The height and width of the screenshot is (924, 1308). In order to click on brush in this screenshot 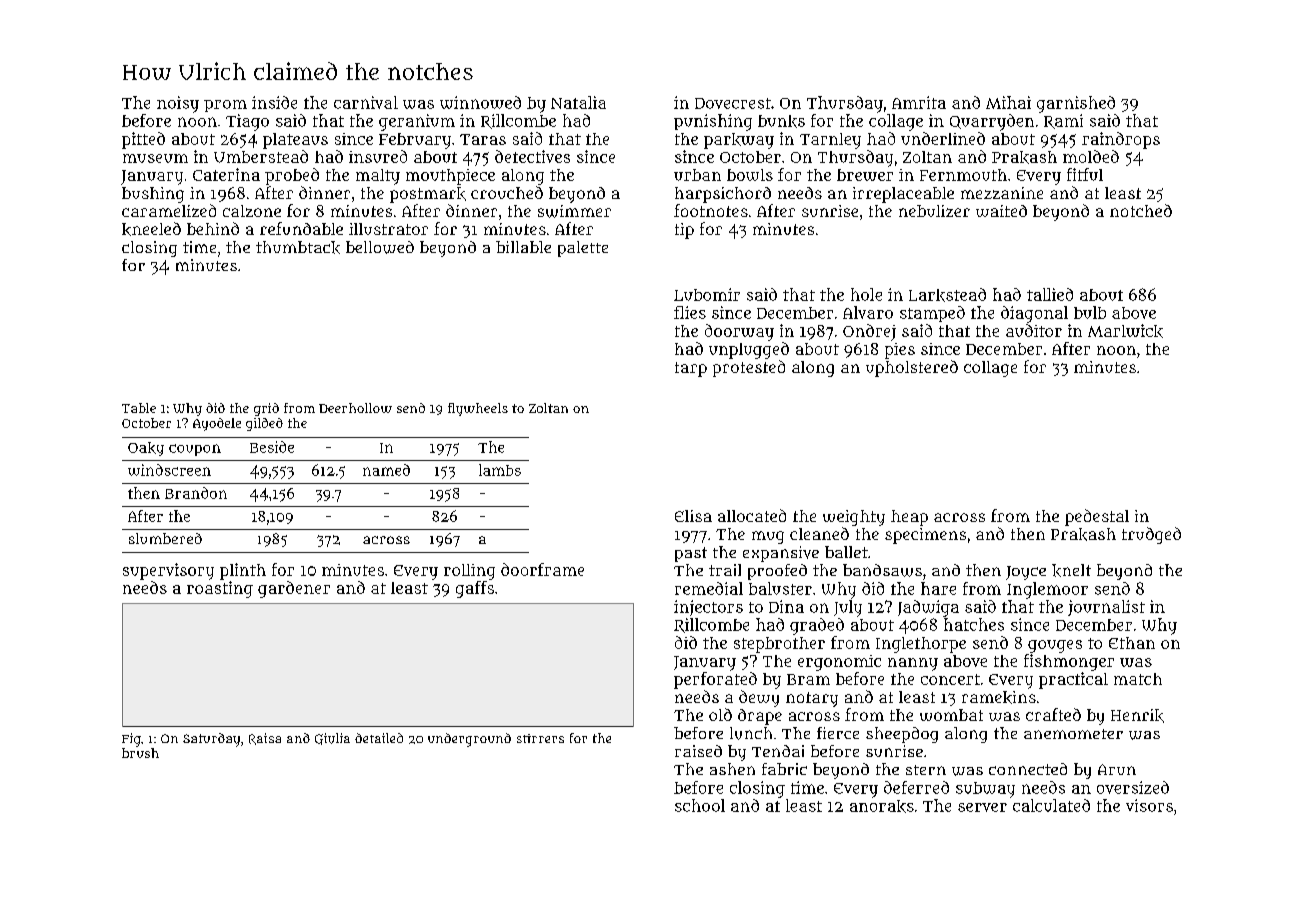, I will do `click(140, 753)`.
